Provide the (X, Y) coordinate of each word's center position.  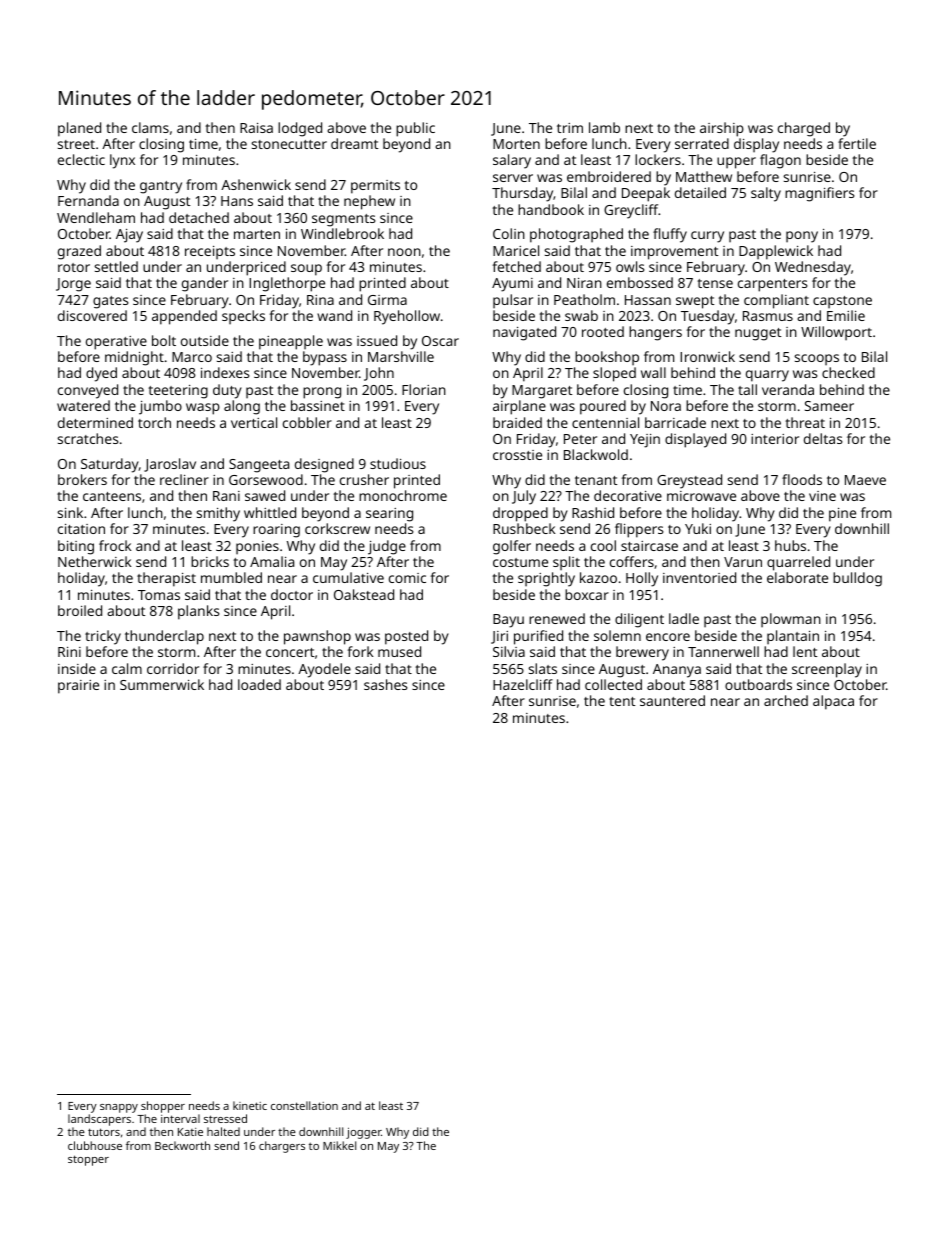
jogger (363, 1133)
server (513, 178)
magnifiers (820, 194)
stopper (88, 1160)
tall (747, 389)
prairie (78, 687)
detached (199, 217)
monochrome (403, 495)
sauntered (672, 700)
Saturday (110, 465)
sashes (386, 684)
